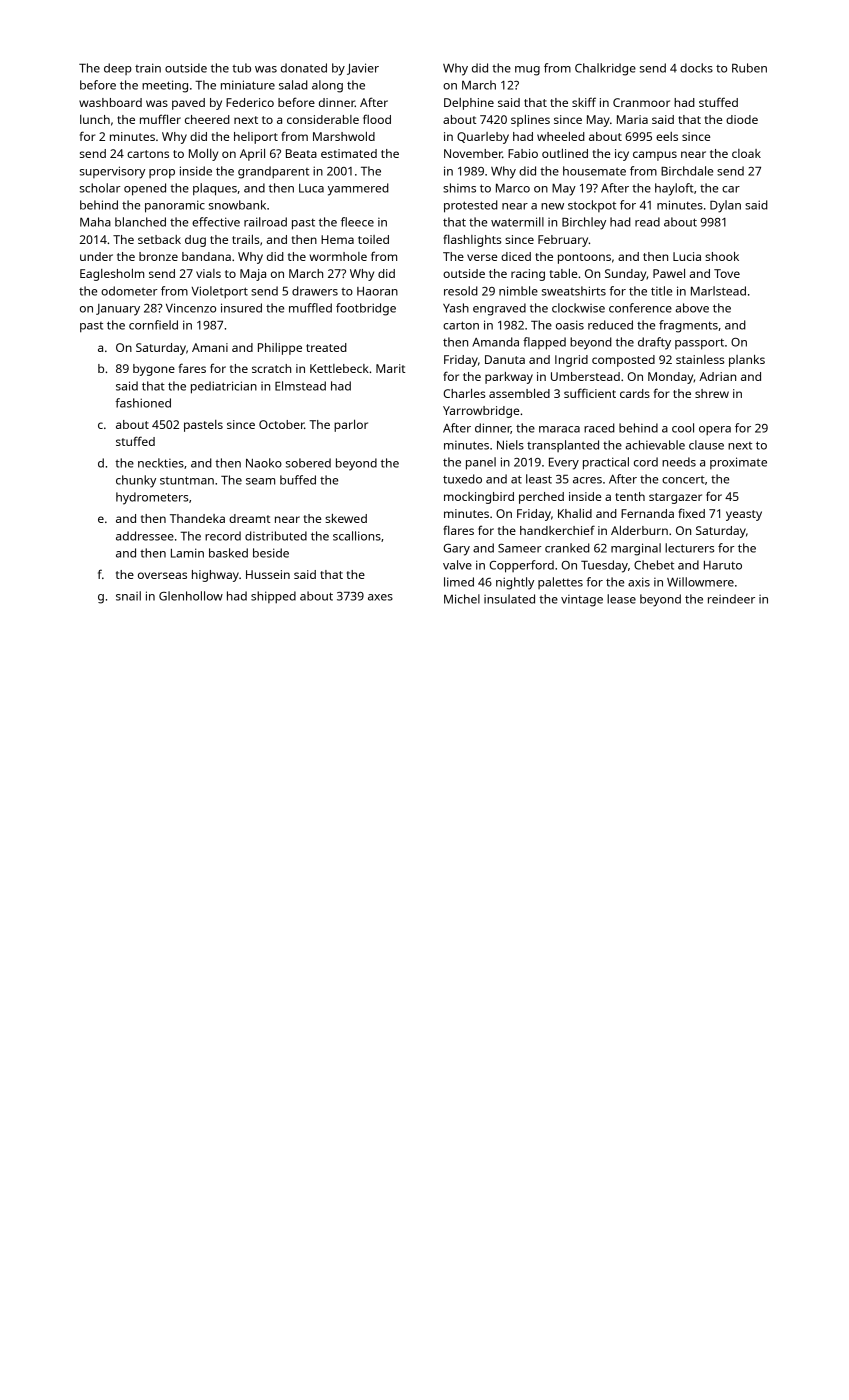 The width and height of the screenshot is (849, 1400). Describe the element at coordinates (472, 240) in the screenshot. I see `flashlights` at that location.
